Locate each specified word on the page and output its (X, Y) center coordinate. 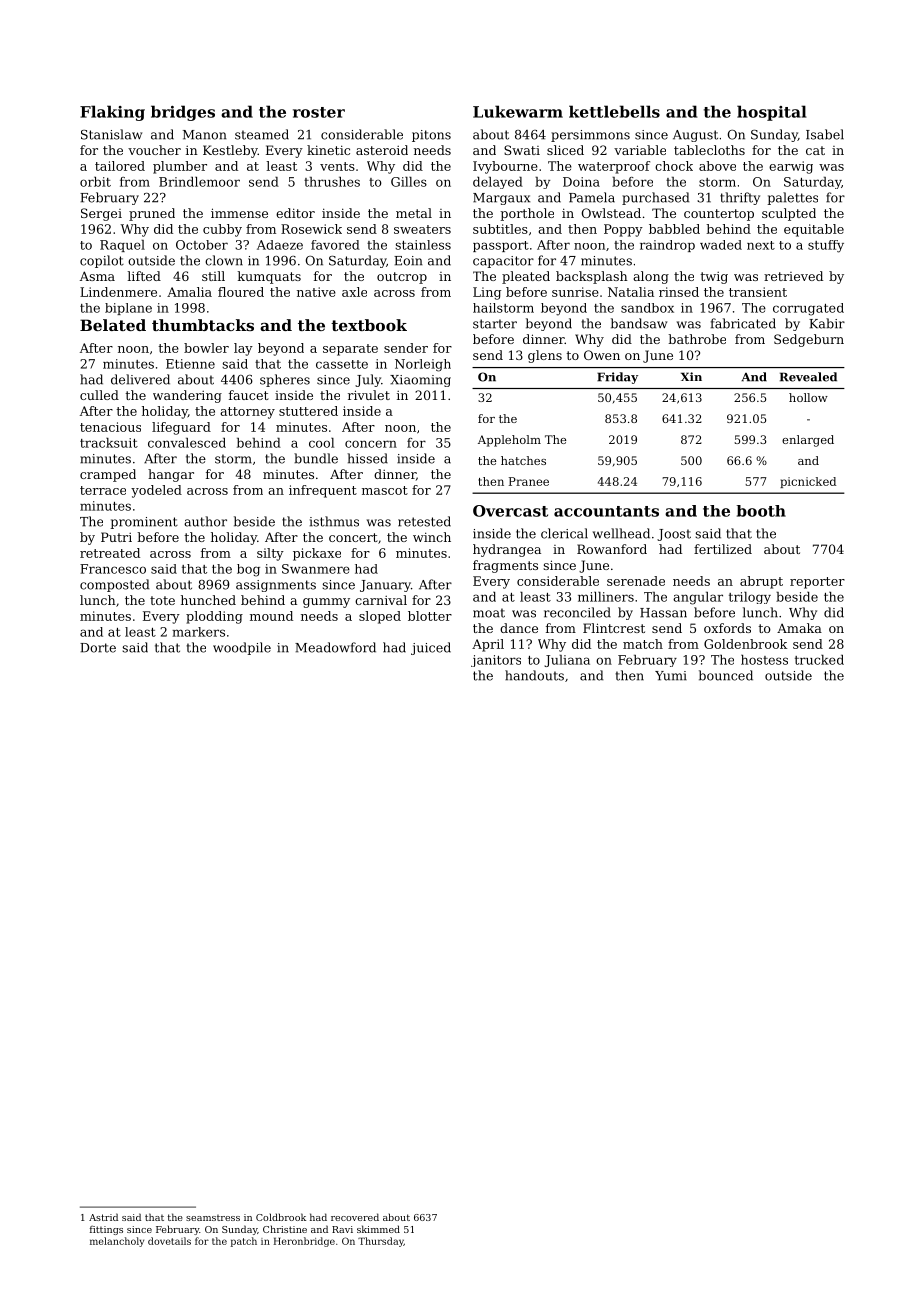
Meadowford (335, 647)
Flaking (112, 113)
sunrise (575, 292)
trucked (819, 660)
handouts (534, 675)
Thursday (381, 1242)
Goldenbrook (745, 644)
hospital (772, 113)
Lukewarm (518, 111)
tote (162, 600)
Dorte (98, 648)
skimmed (378, 1229)
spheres (285, 380)
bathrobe (697, 339)
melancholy (117, 1242)
